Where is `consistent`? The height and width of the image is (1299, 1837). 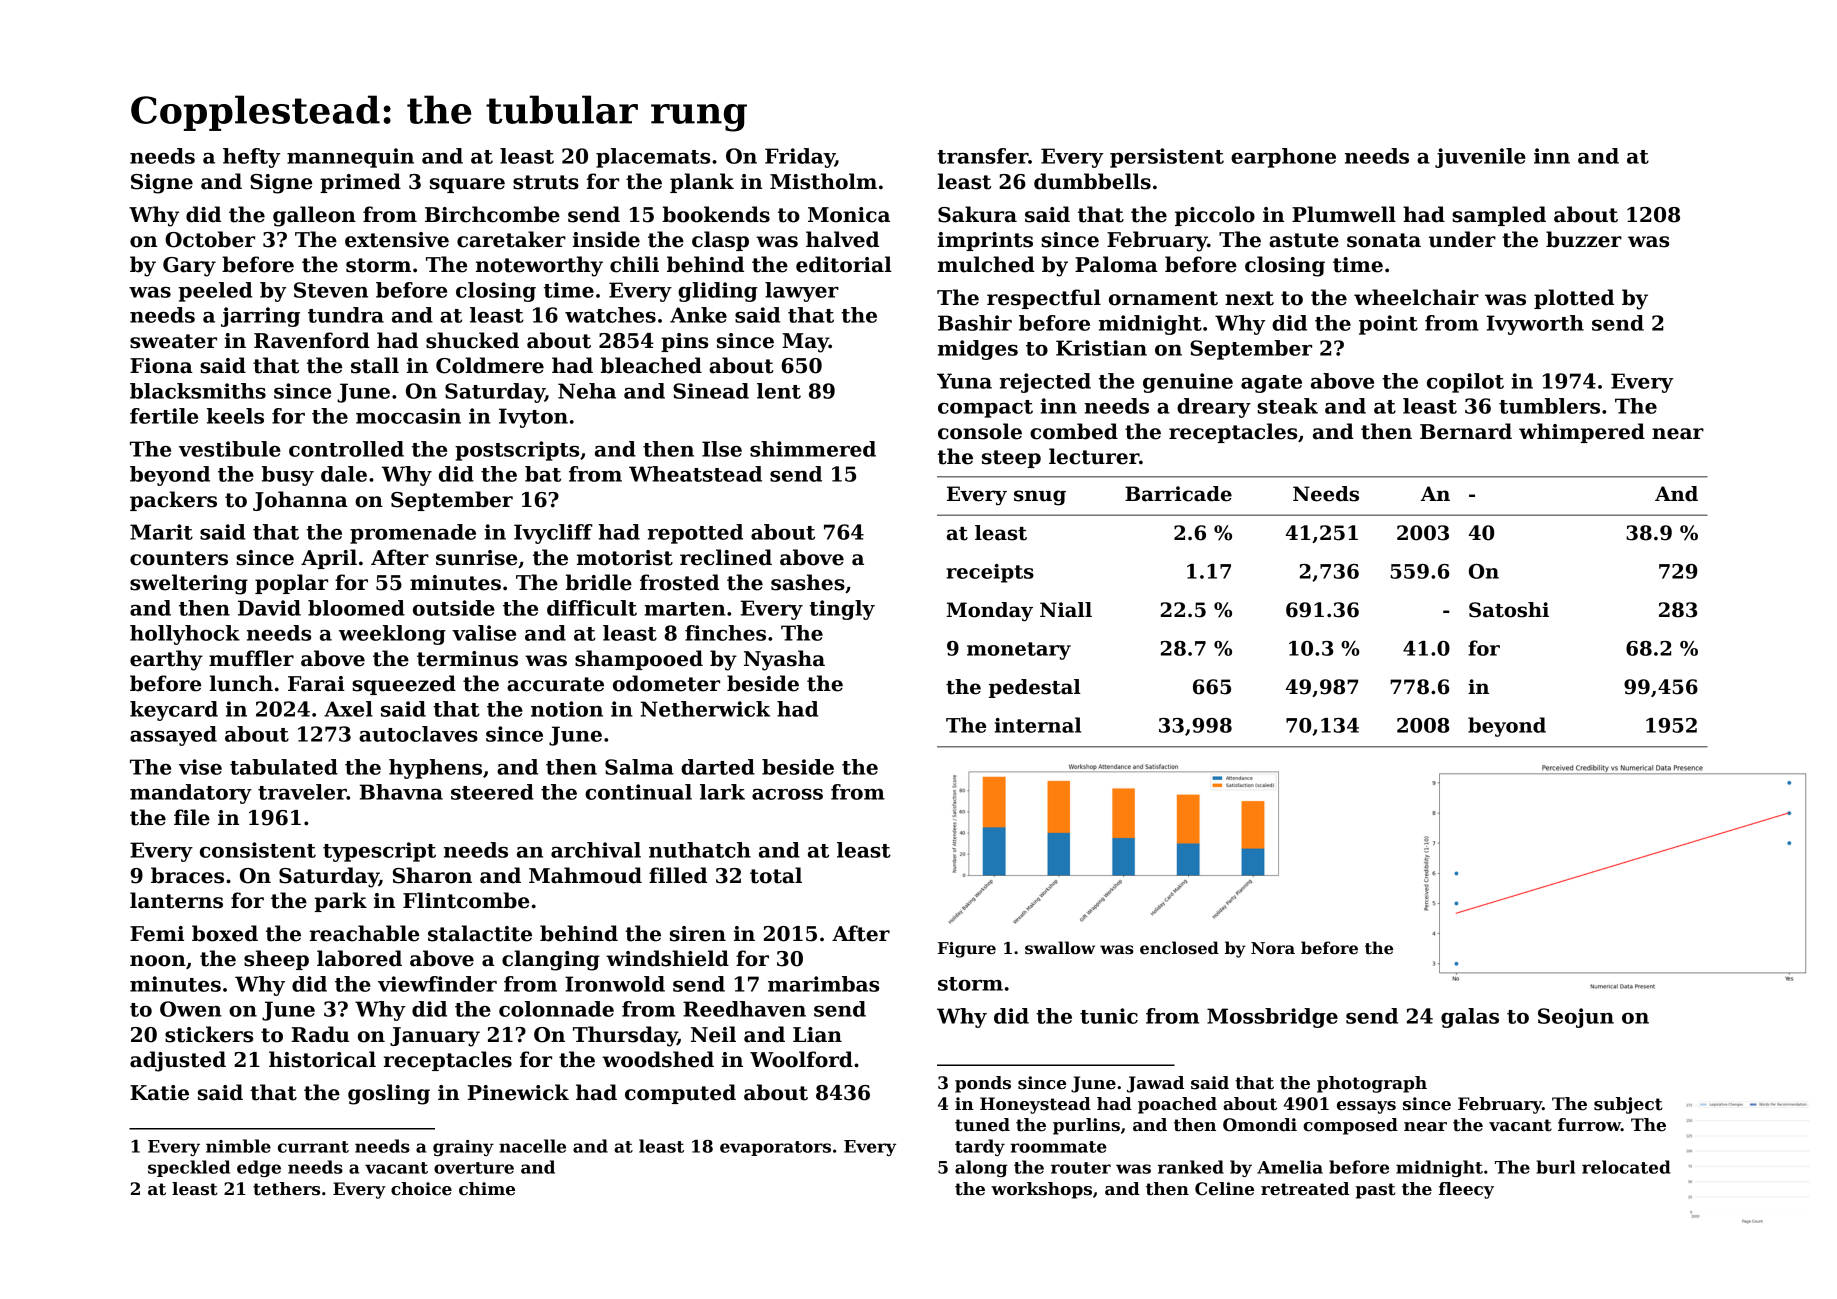 consistent is located at coordinates (258, 850).
